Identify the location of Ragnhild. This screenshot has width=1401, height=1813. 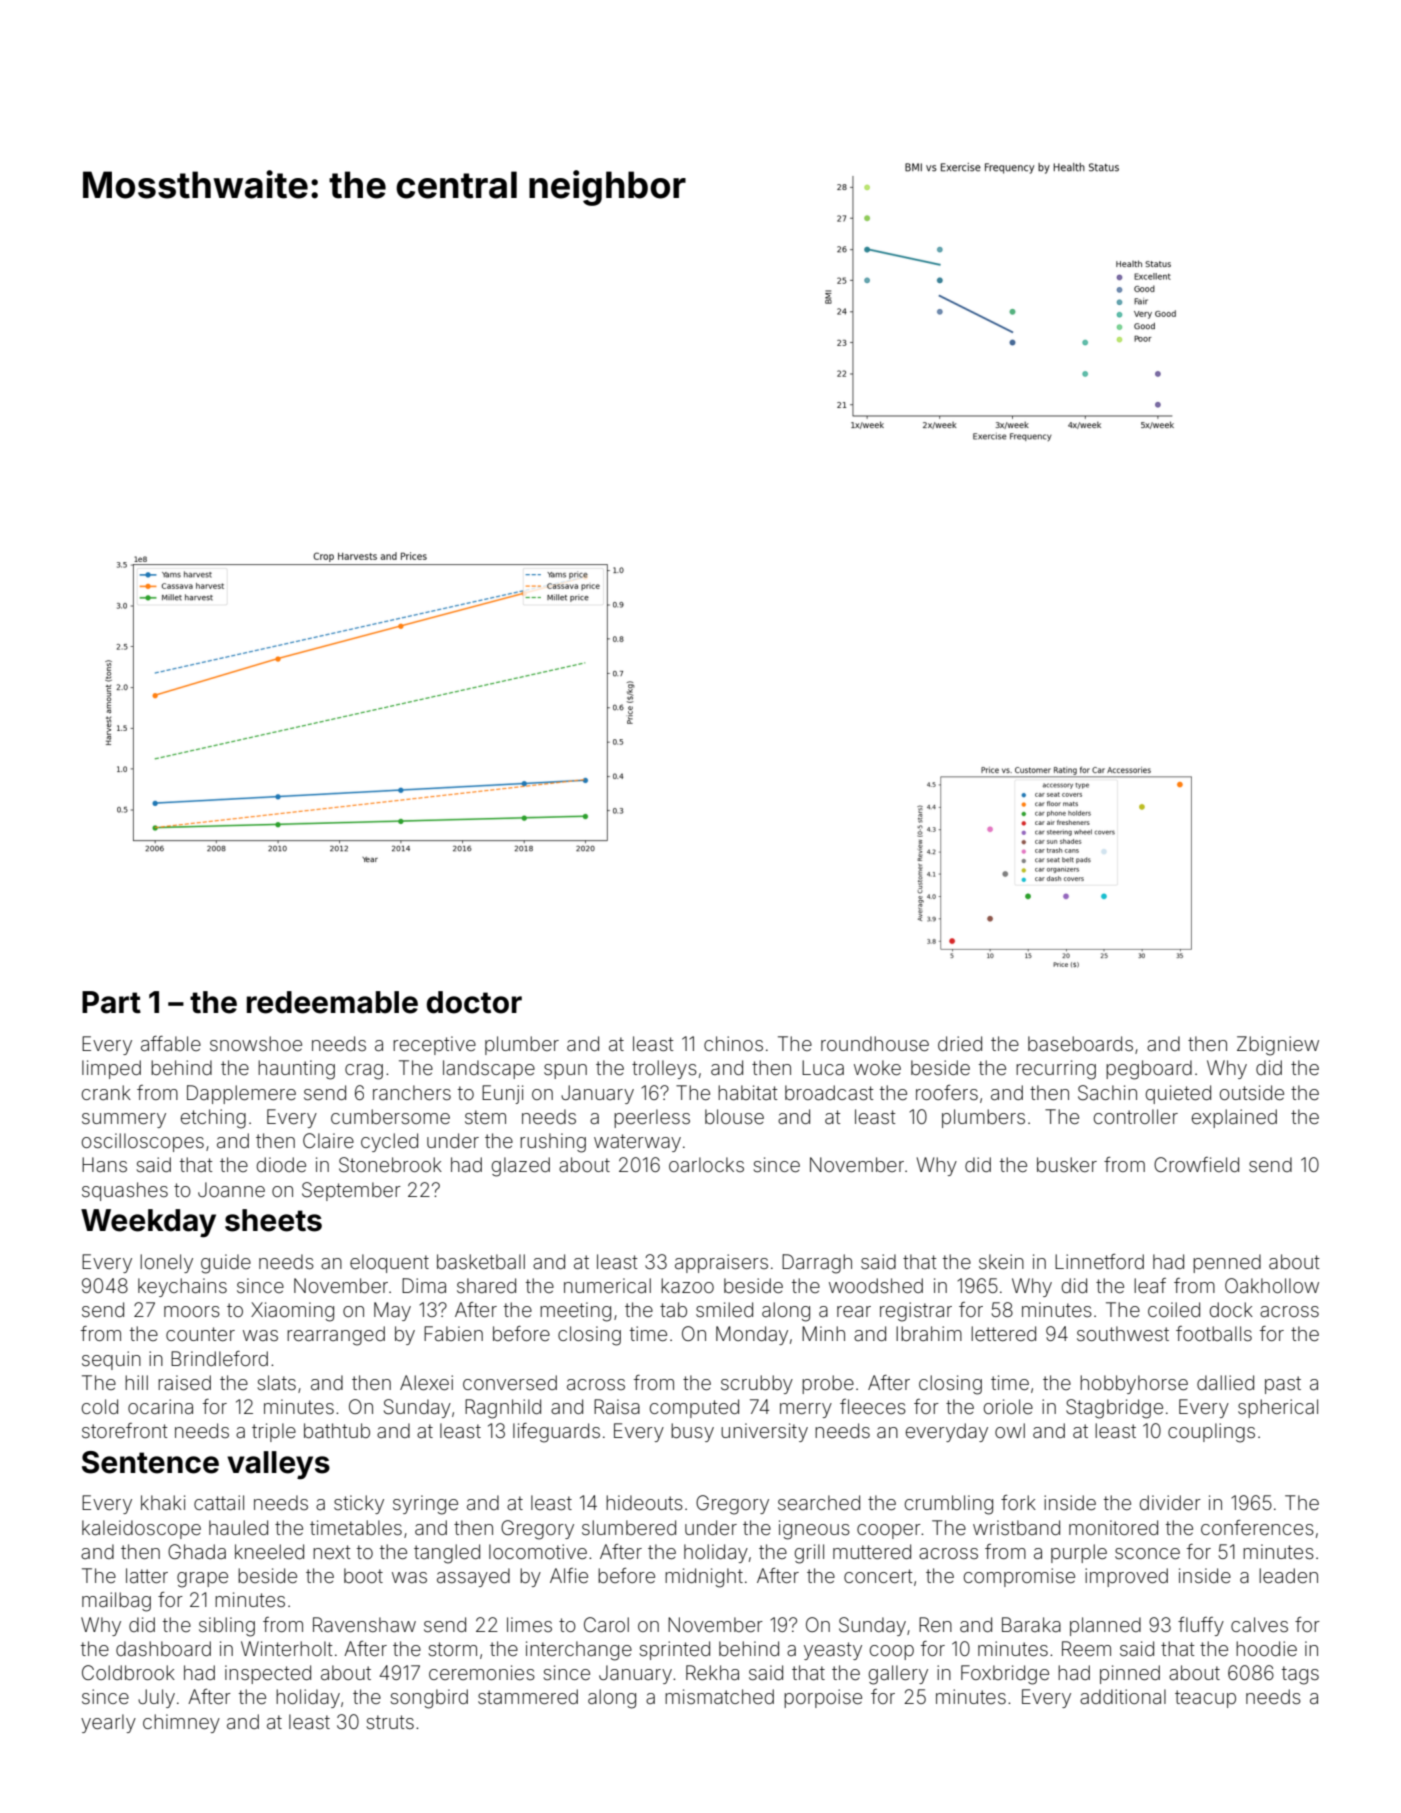
(503, 1409).
